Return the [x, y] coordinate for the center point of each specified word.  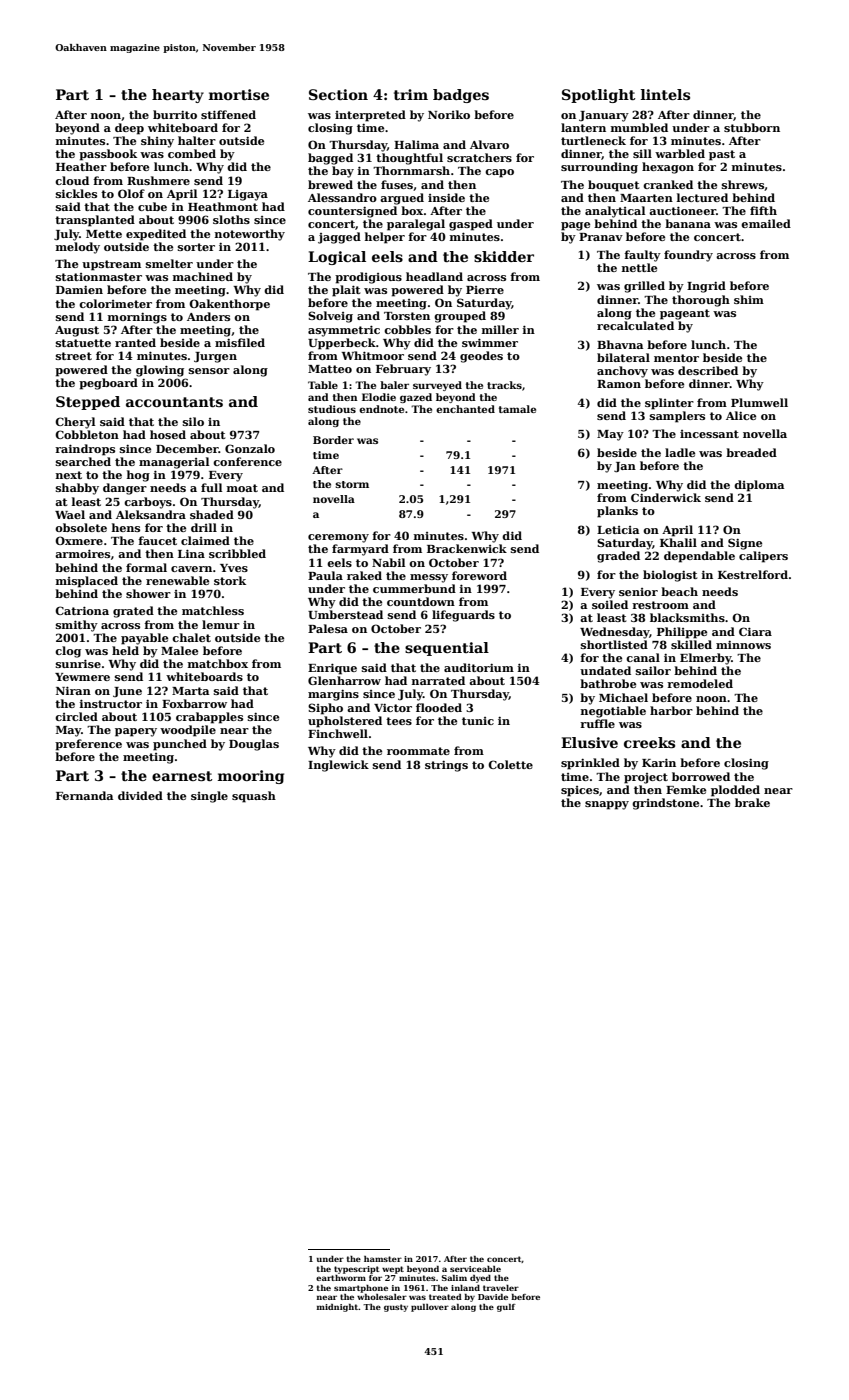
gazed [416, 398]
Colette [510, 764]
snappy [607, 805]
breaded [751, 452]
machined [202, 276]
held [125, 650]
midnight [337, 1308]
